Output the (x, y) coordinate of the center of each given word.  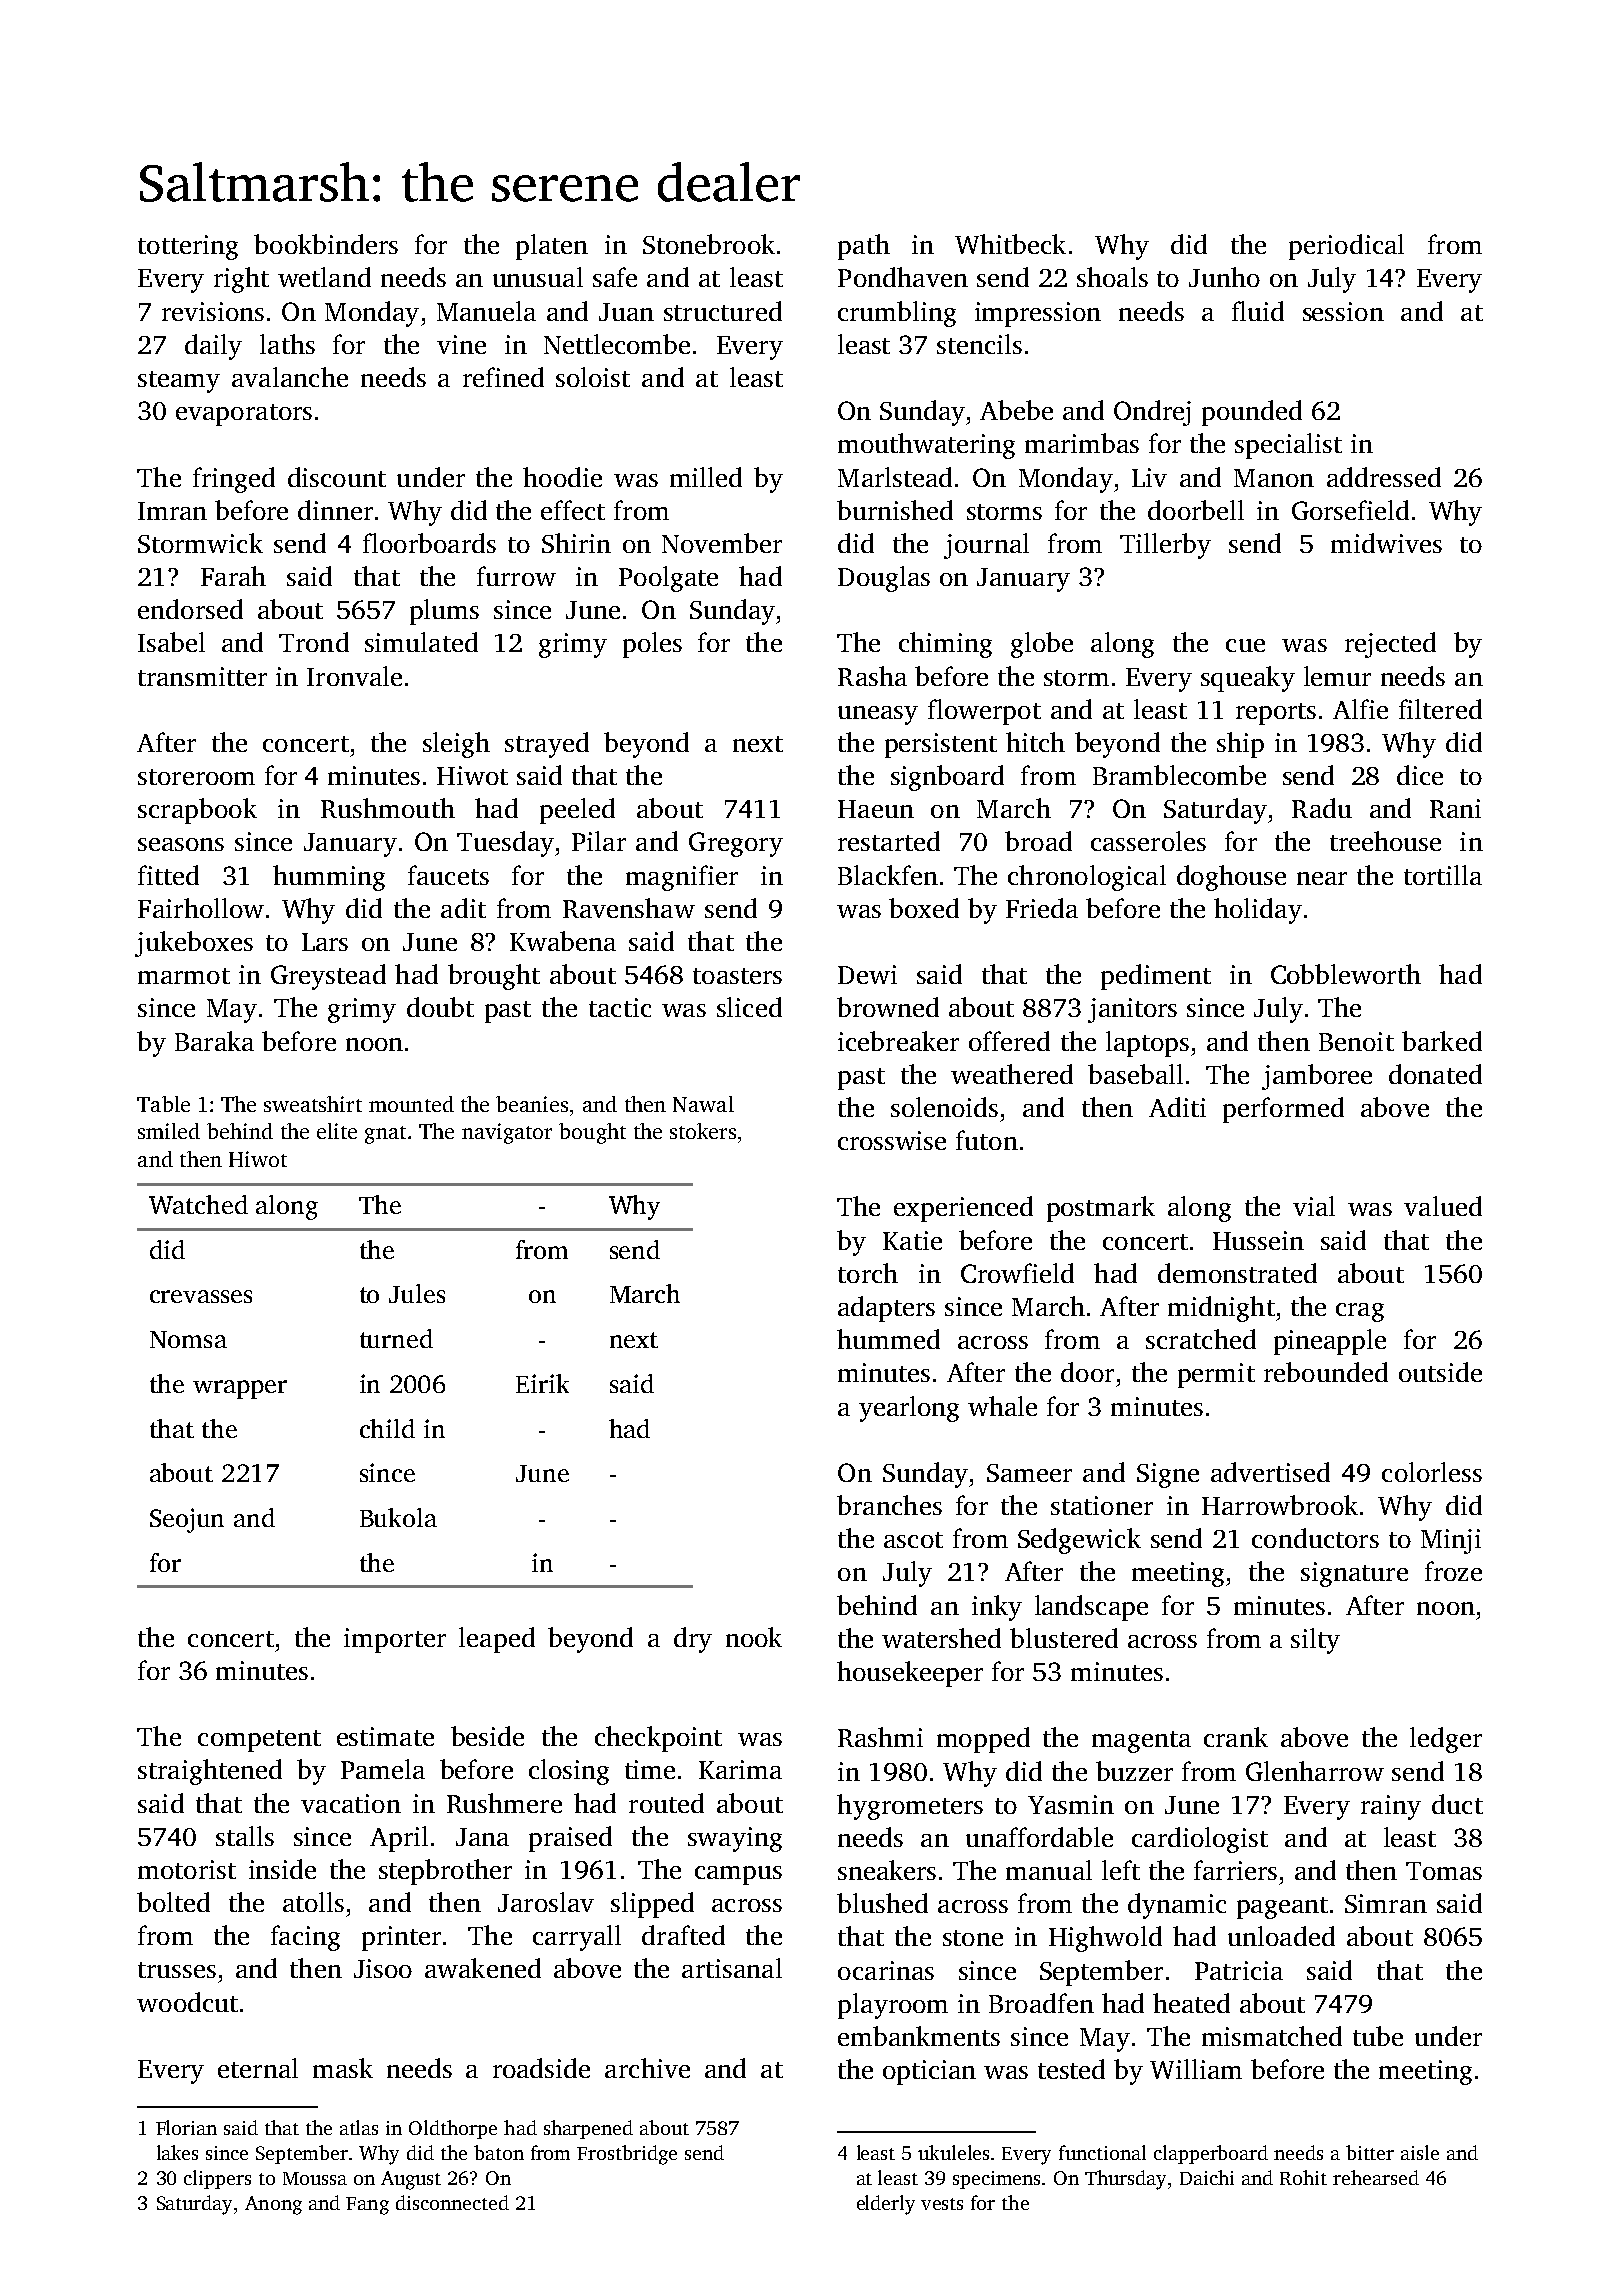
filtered (1440, 709)
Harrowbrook (1280, 1505)
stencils (979, 344)
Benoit (1356, 1041)
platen (552, 247)
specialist (1288, 446)
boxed (924, 908)
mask (343, 2068)
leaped (497, 1640)
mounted (411, 1104)
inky (997, 1608)
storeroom (196, 777)
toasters (737, 976)
